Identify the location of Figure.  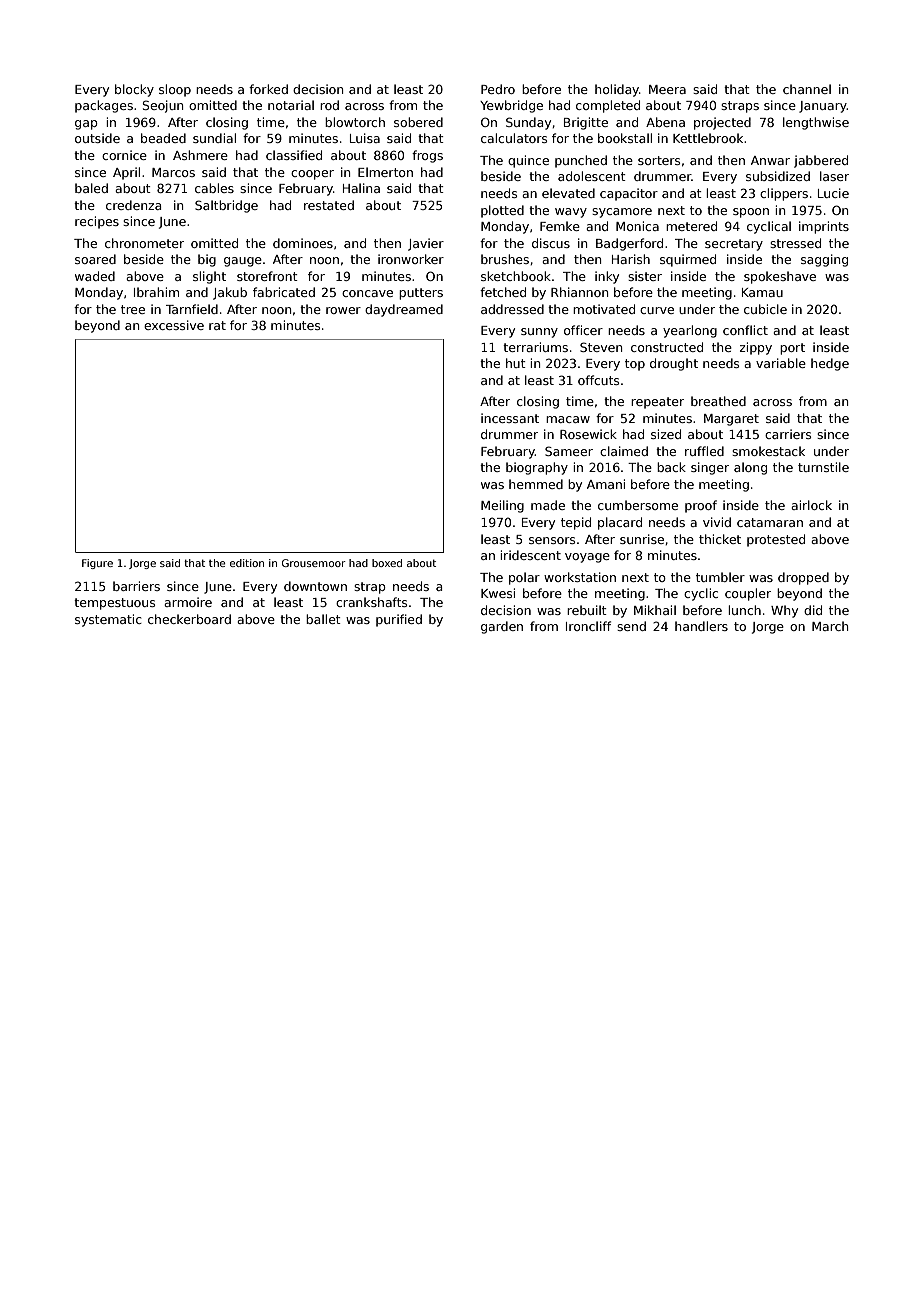
(97, 564).
